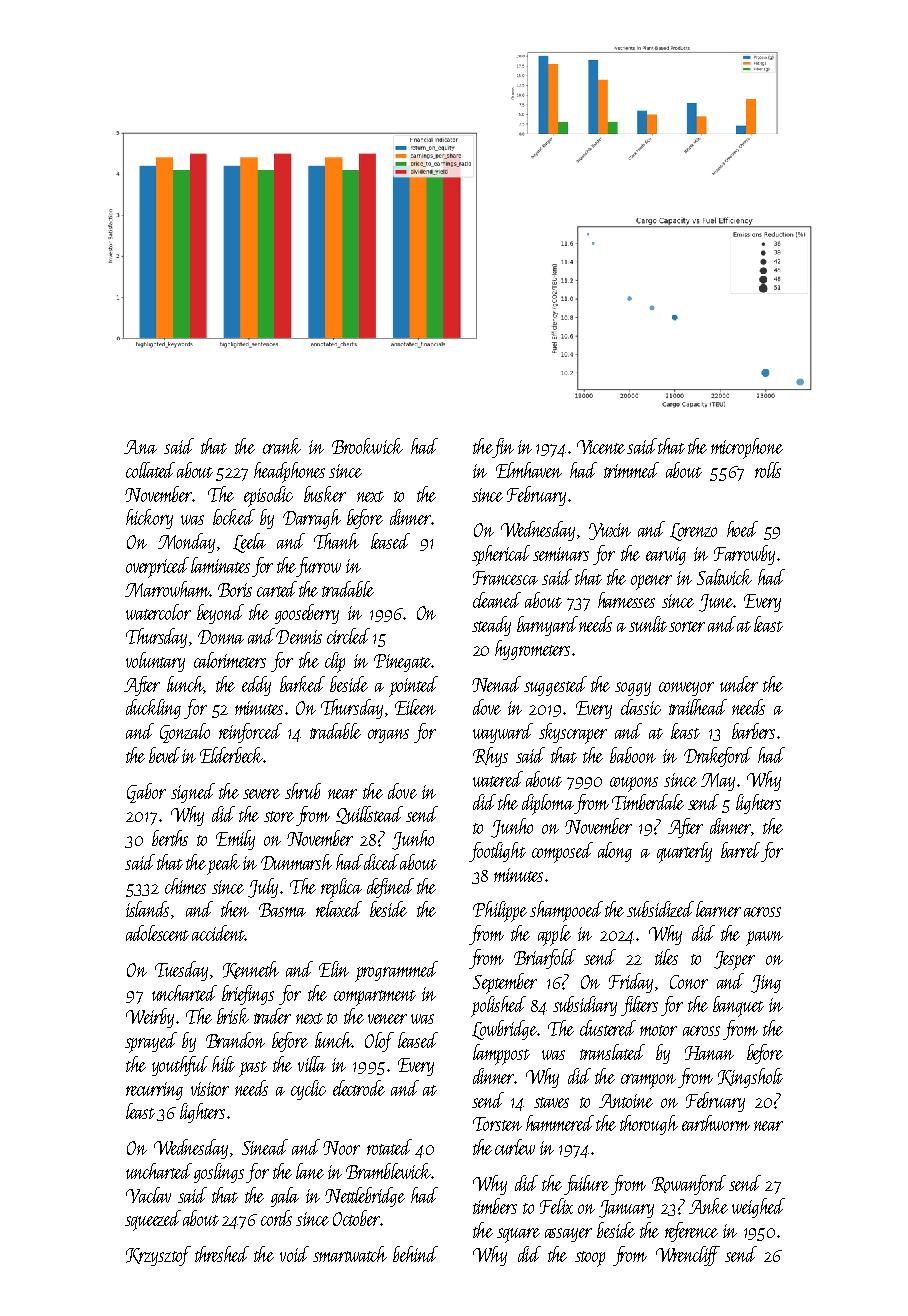 The image size is (908, 1316). I want to click on timbers, so click(495, 1206).
